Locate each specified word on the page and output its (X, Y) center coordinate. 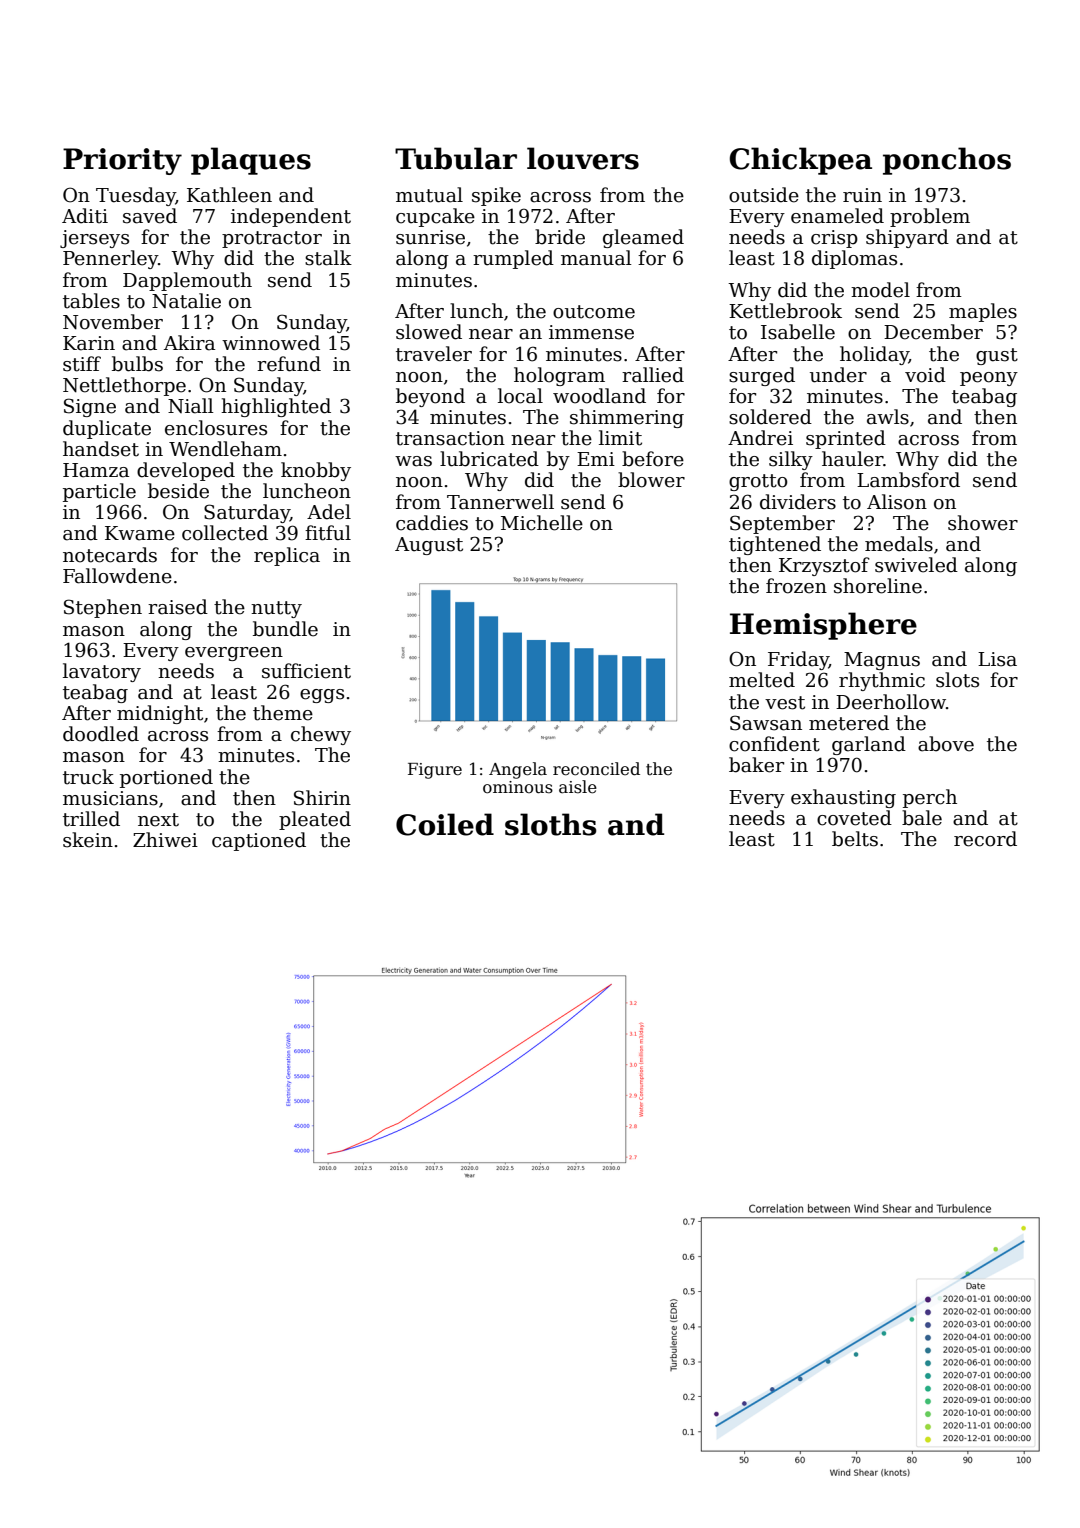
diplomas (854, 259)
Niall (191, 406)
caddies (432, 523)
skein (88, 840)
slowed (429, 332)
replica (287, 556)
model (880, 290)
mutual (429, 195)
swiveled (916, 565)
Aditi (85, 216)
